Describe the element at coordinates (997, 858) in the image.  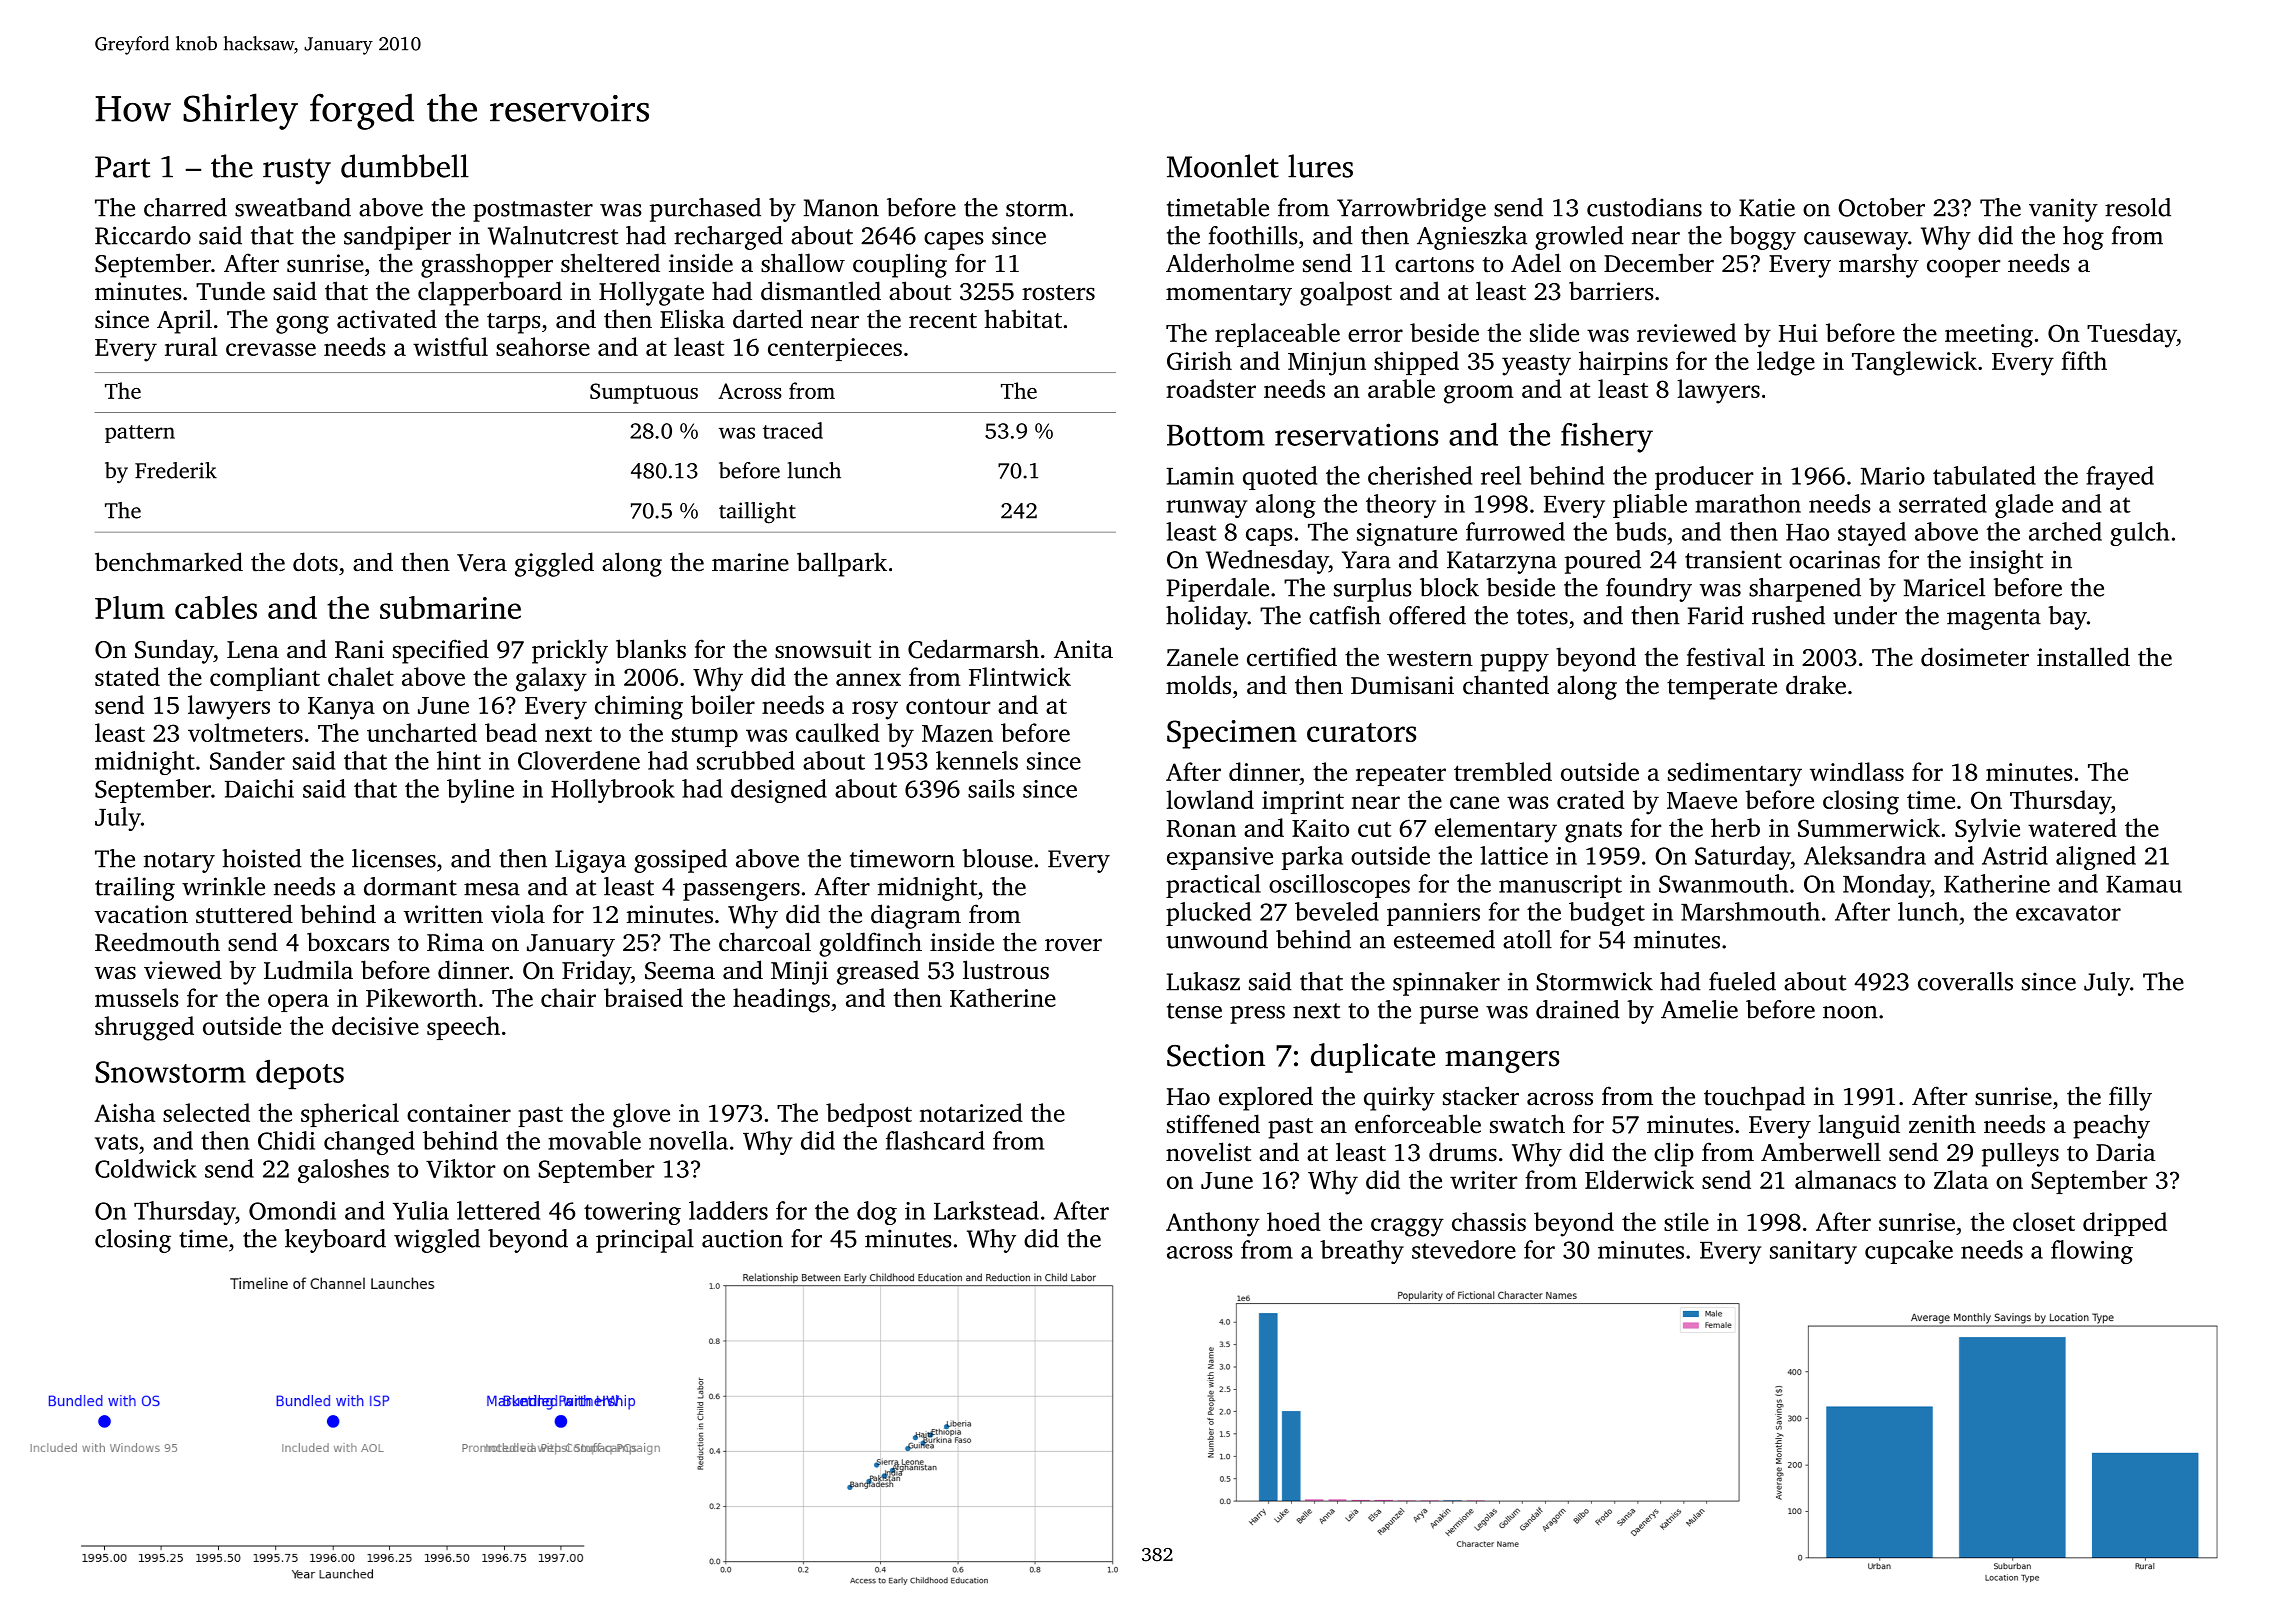
I see `blouse` at that location.
